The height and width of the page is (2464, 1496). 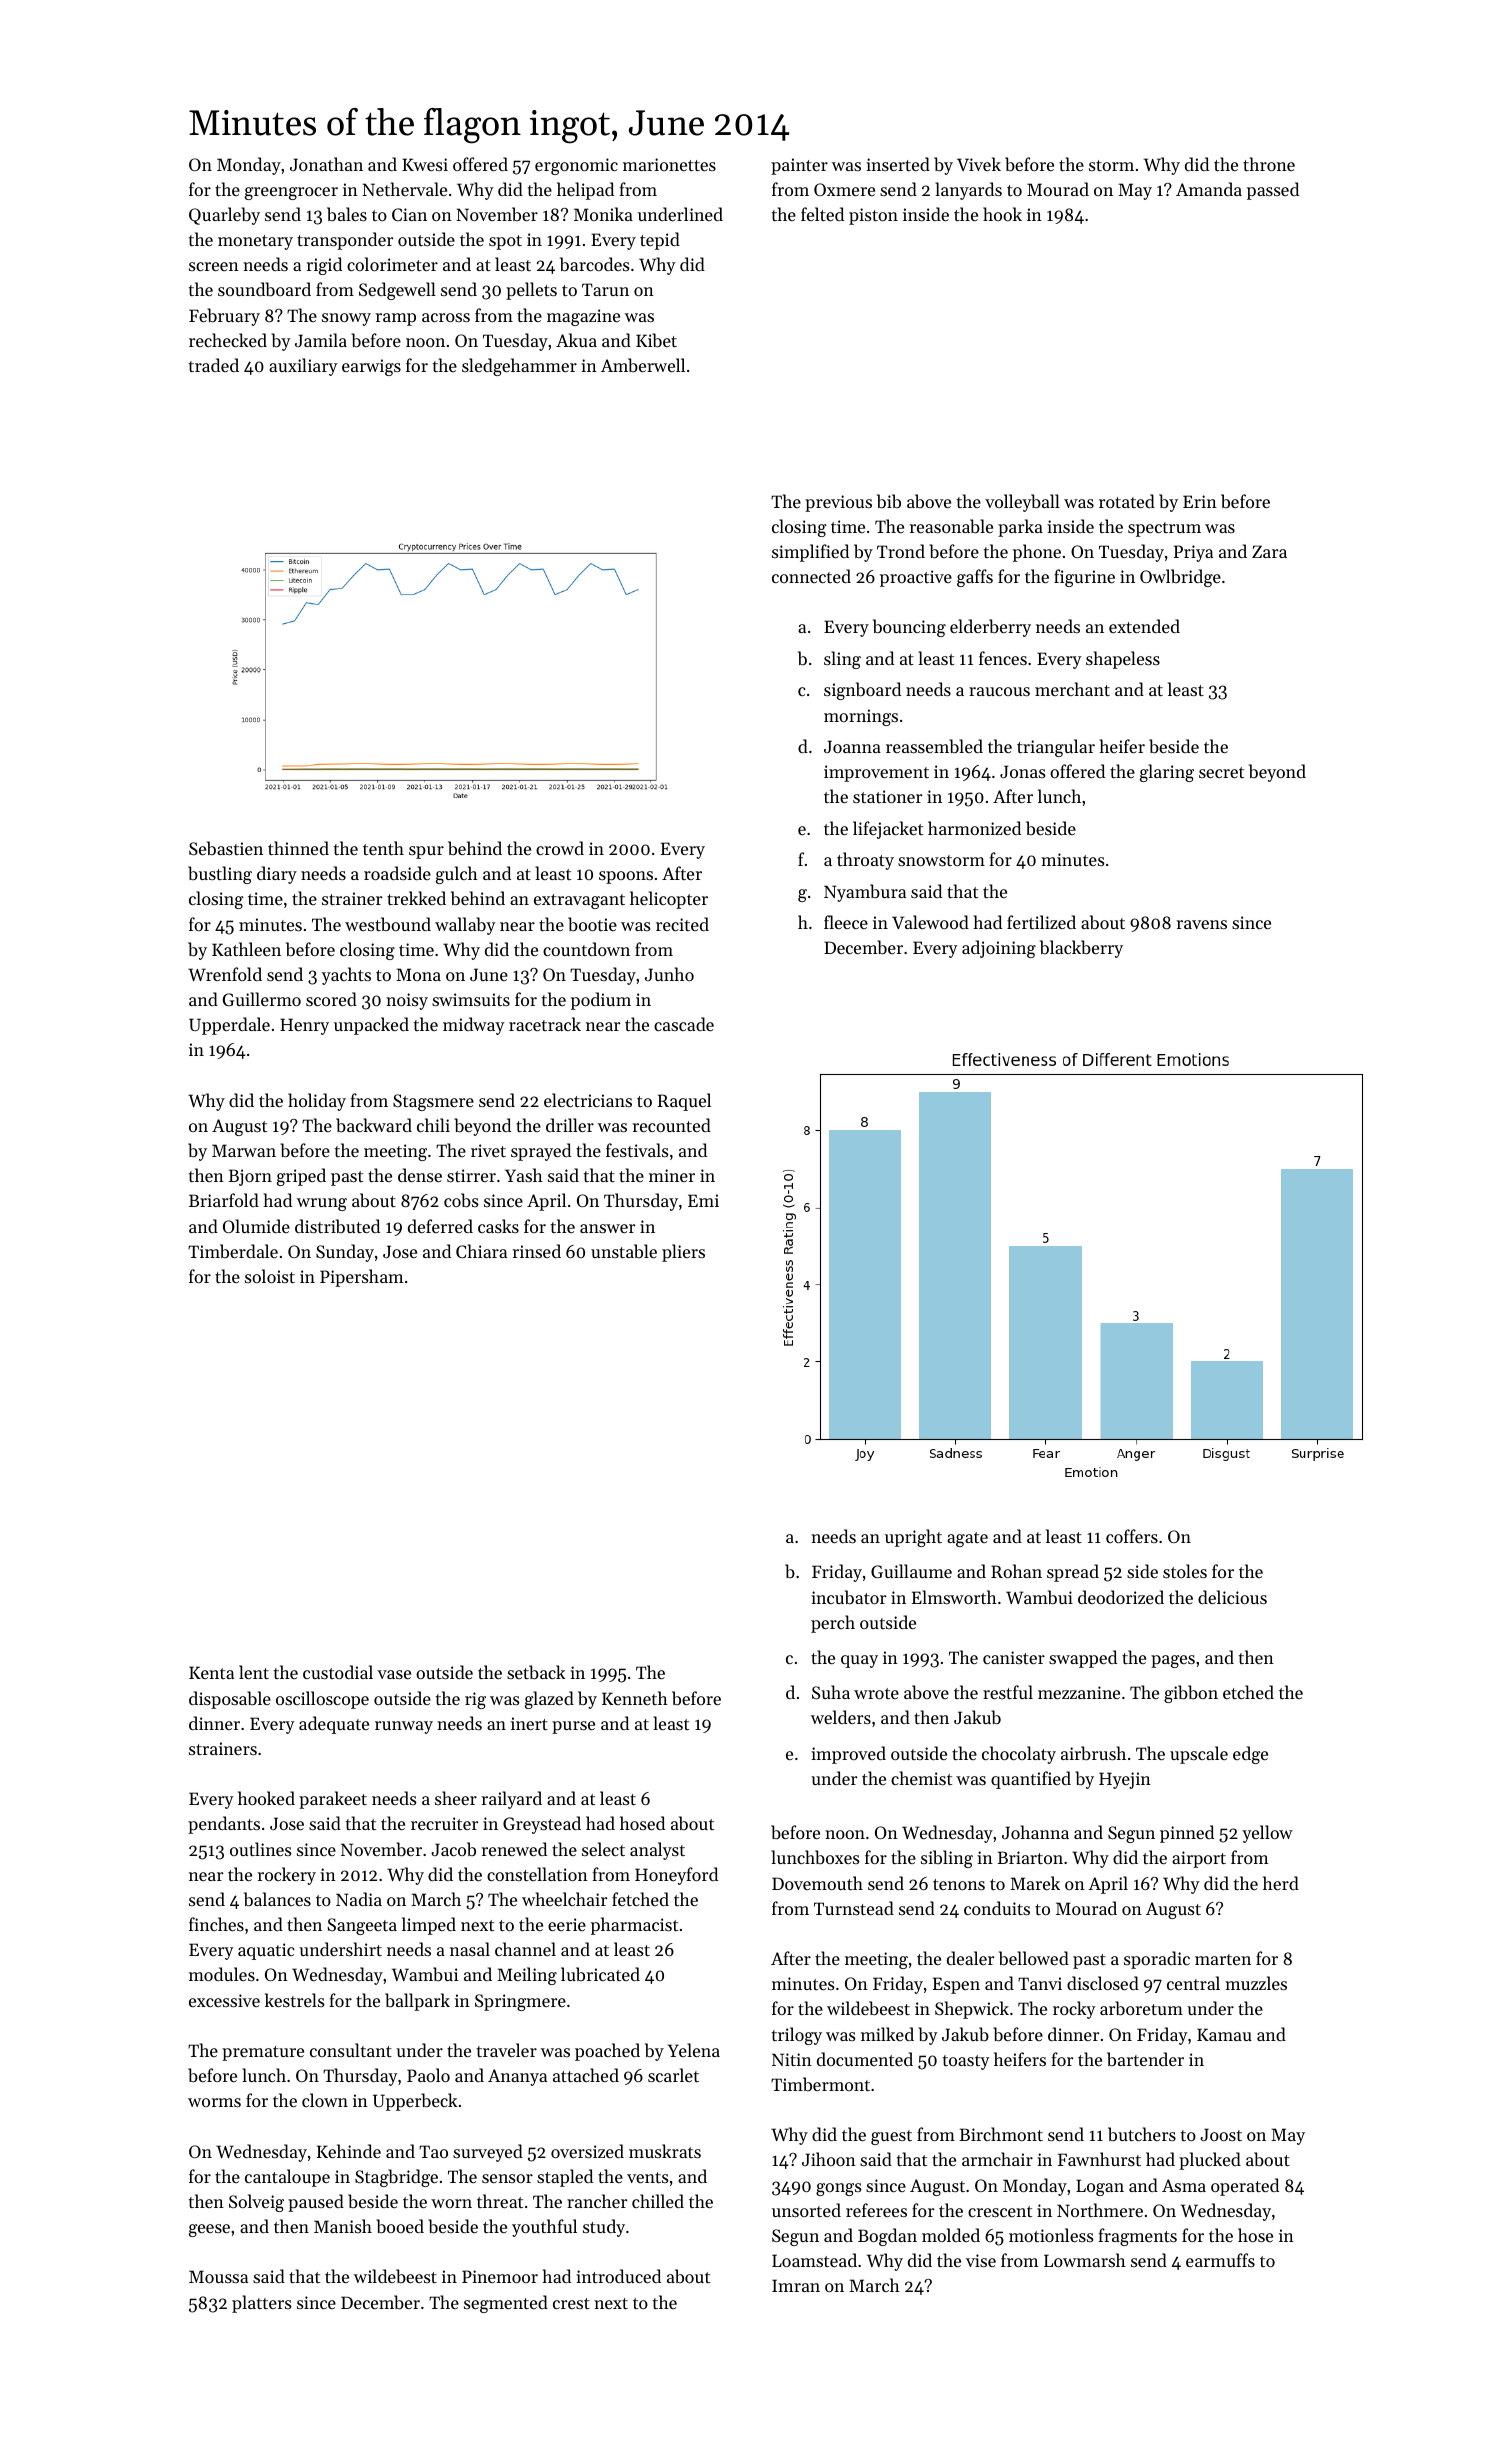 I want to click on swapped, so click(x=1083, y=1659).
